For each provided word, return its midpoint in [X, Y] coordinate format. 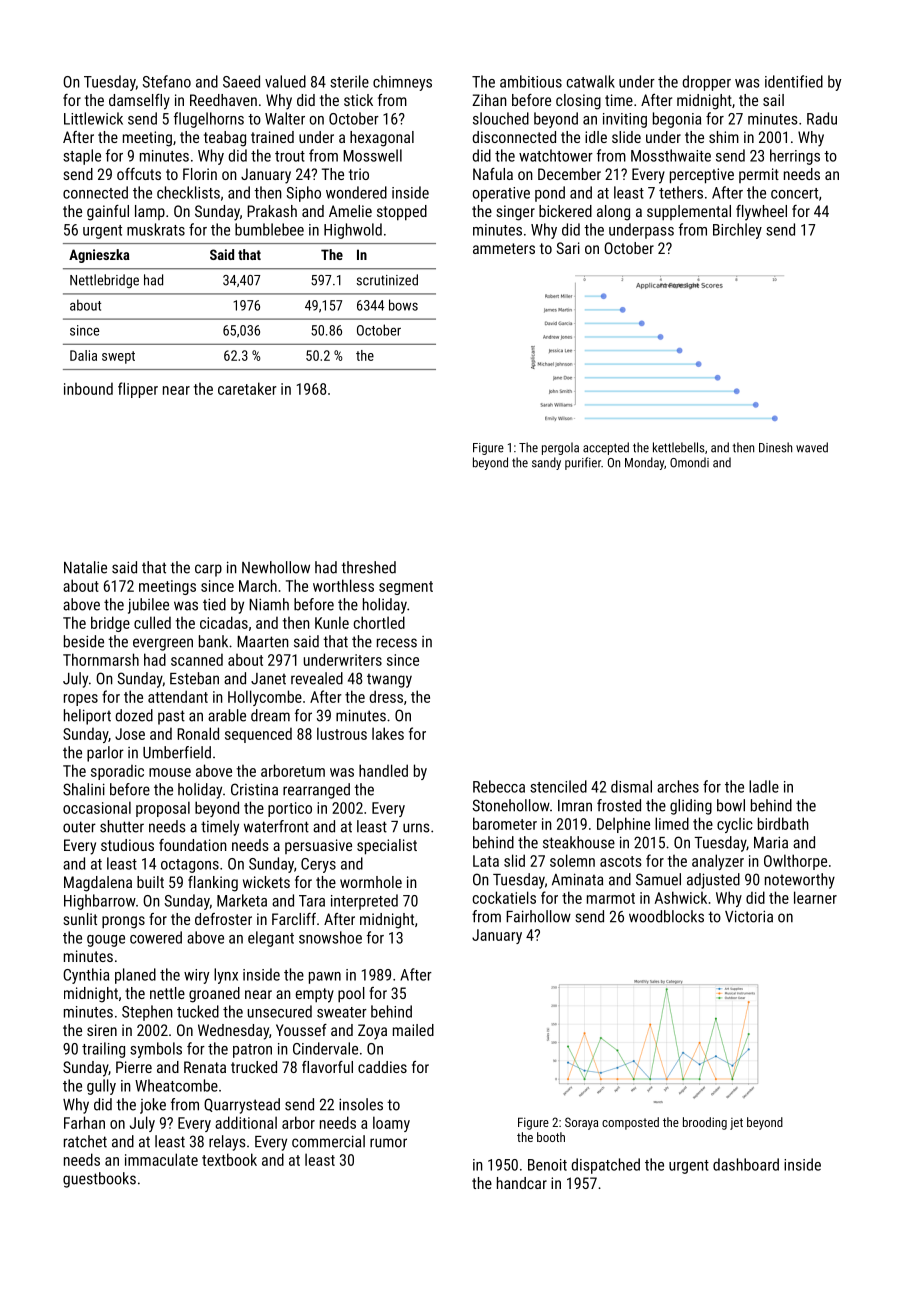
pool [351, 995]
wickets [266, 882]
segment [406, 588]
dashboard [746, 1164]
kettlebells [679, 447]
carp [208, 570]
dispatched [606, 1166]
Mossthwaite [671, 155]
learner [815, 897]
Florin [200, 174]
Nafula [493, 174]
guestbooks [99, 1180]
